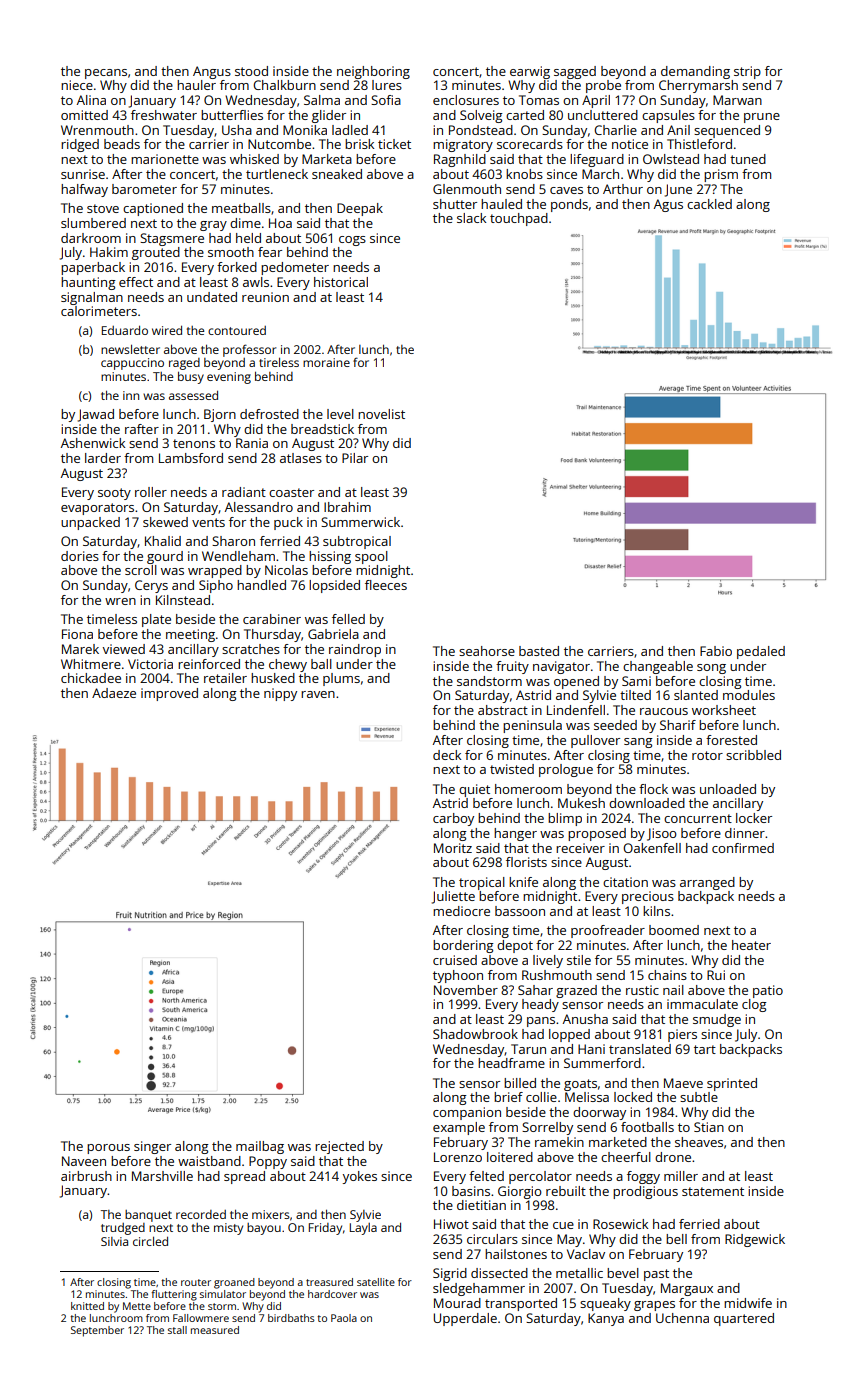 This image has width=849, height=1400. Describe the element at coordinates (93, 223) in the image. I see `slumbered` at that location.
